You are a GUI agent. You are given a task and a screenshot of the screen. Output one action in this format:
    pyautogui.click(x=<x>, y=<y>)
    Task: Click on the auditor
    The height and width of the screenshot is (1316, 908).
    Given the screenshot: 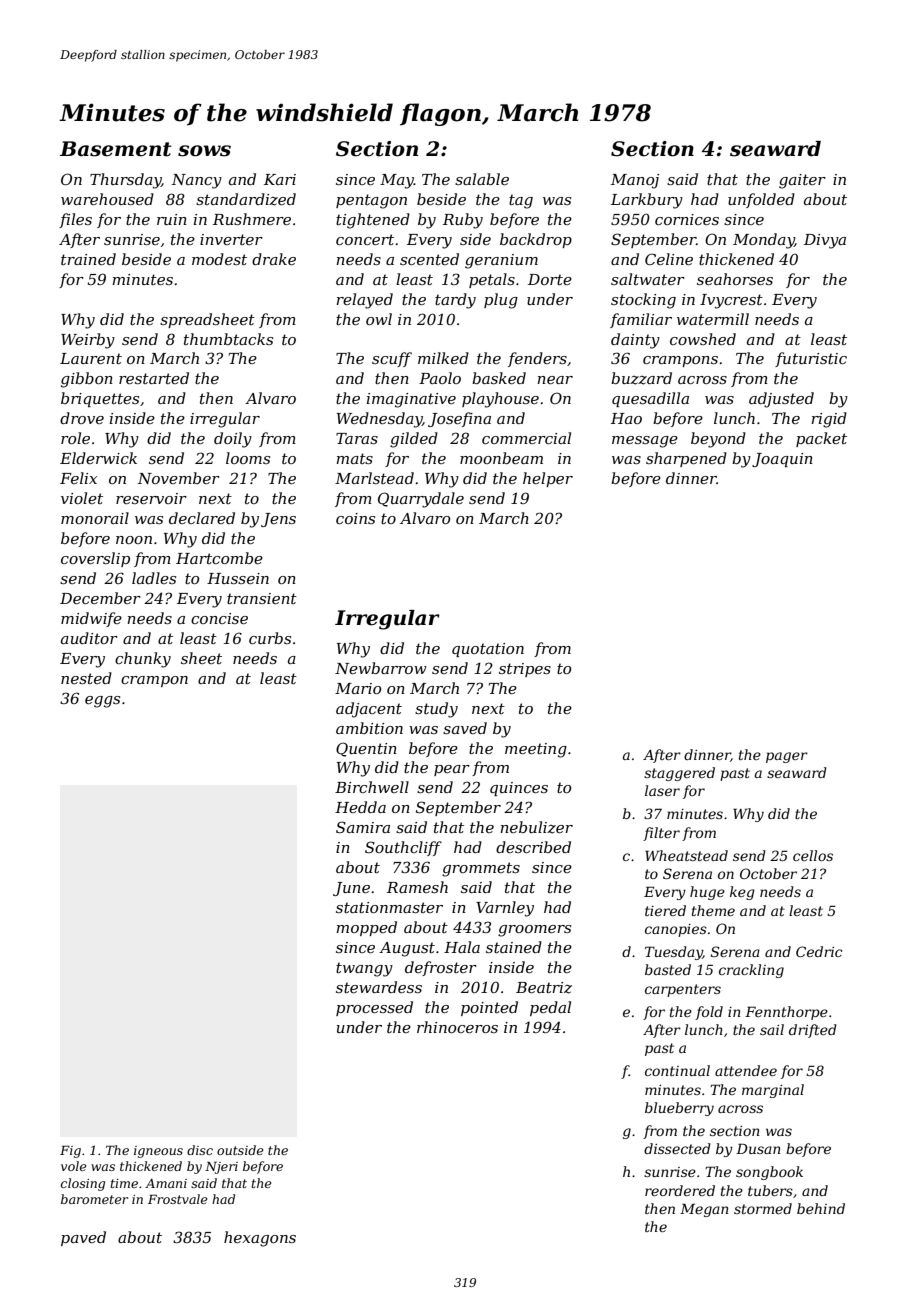 What is the action you would take?
    pyautogui.click(x=89, y=638)
